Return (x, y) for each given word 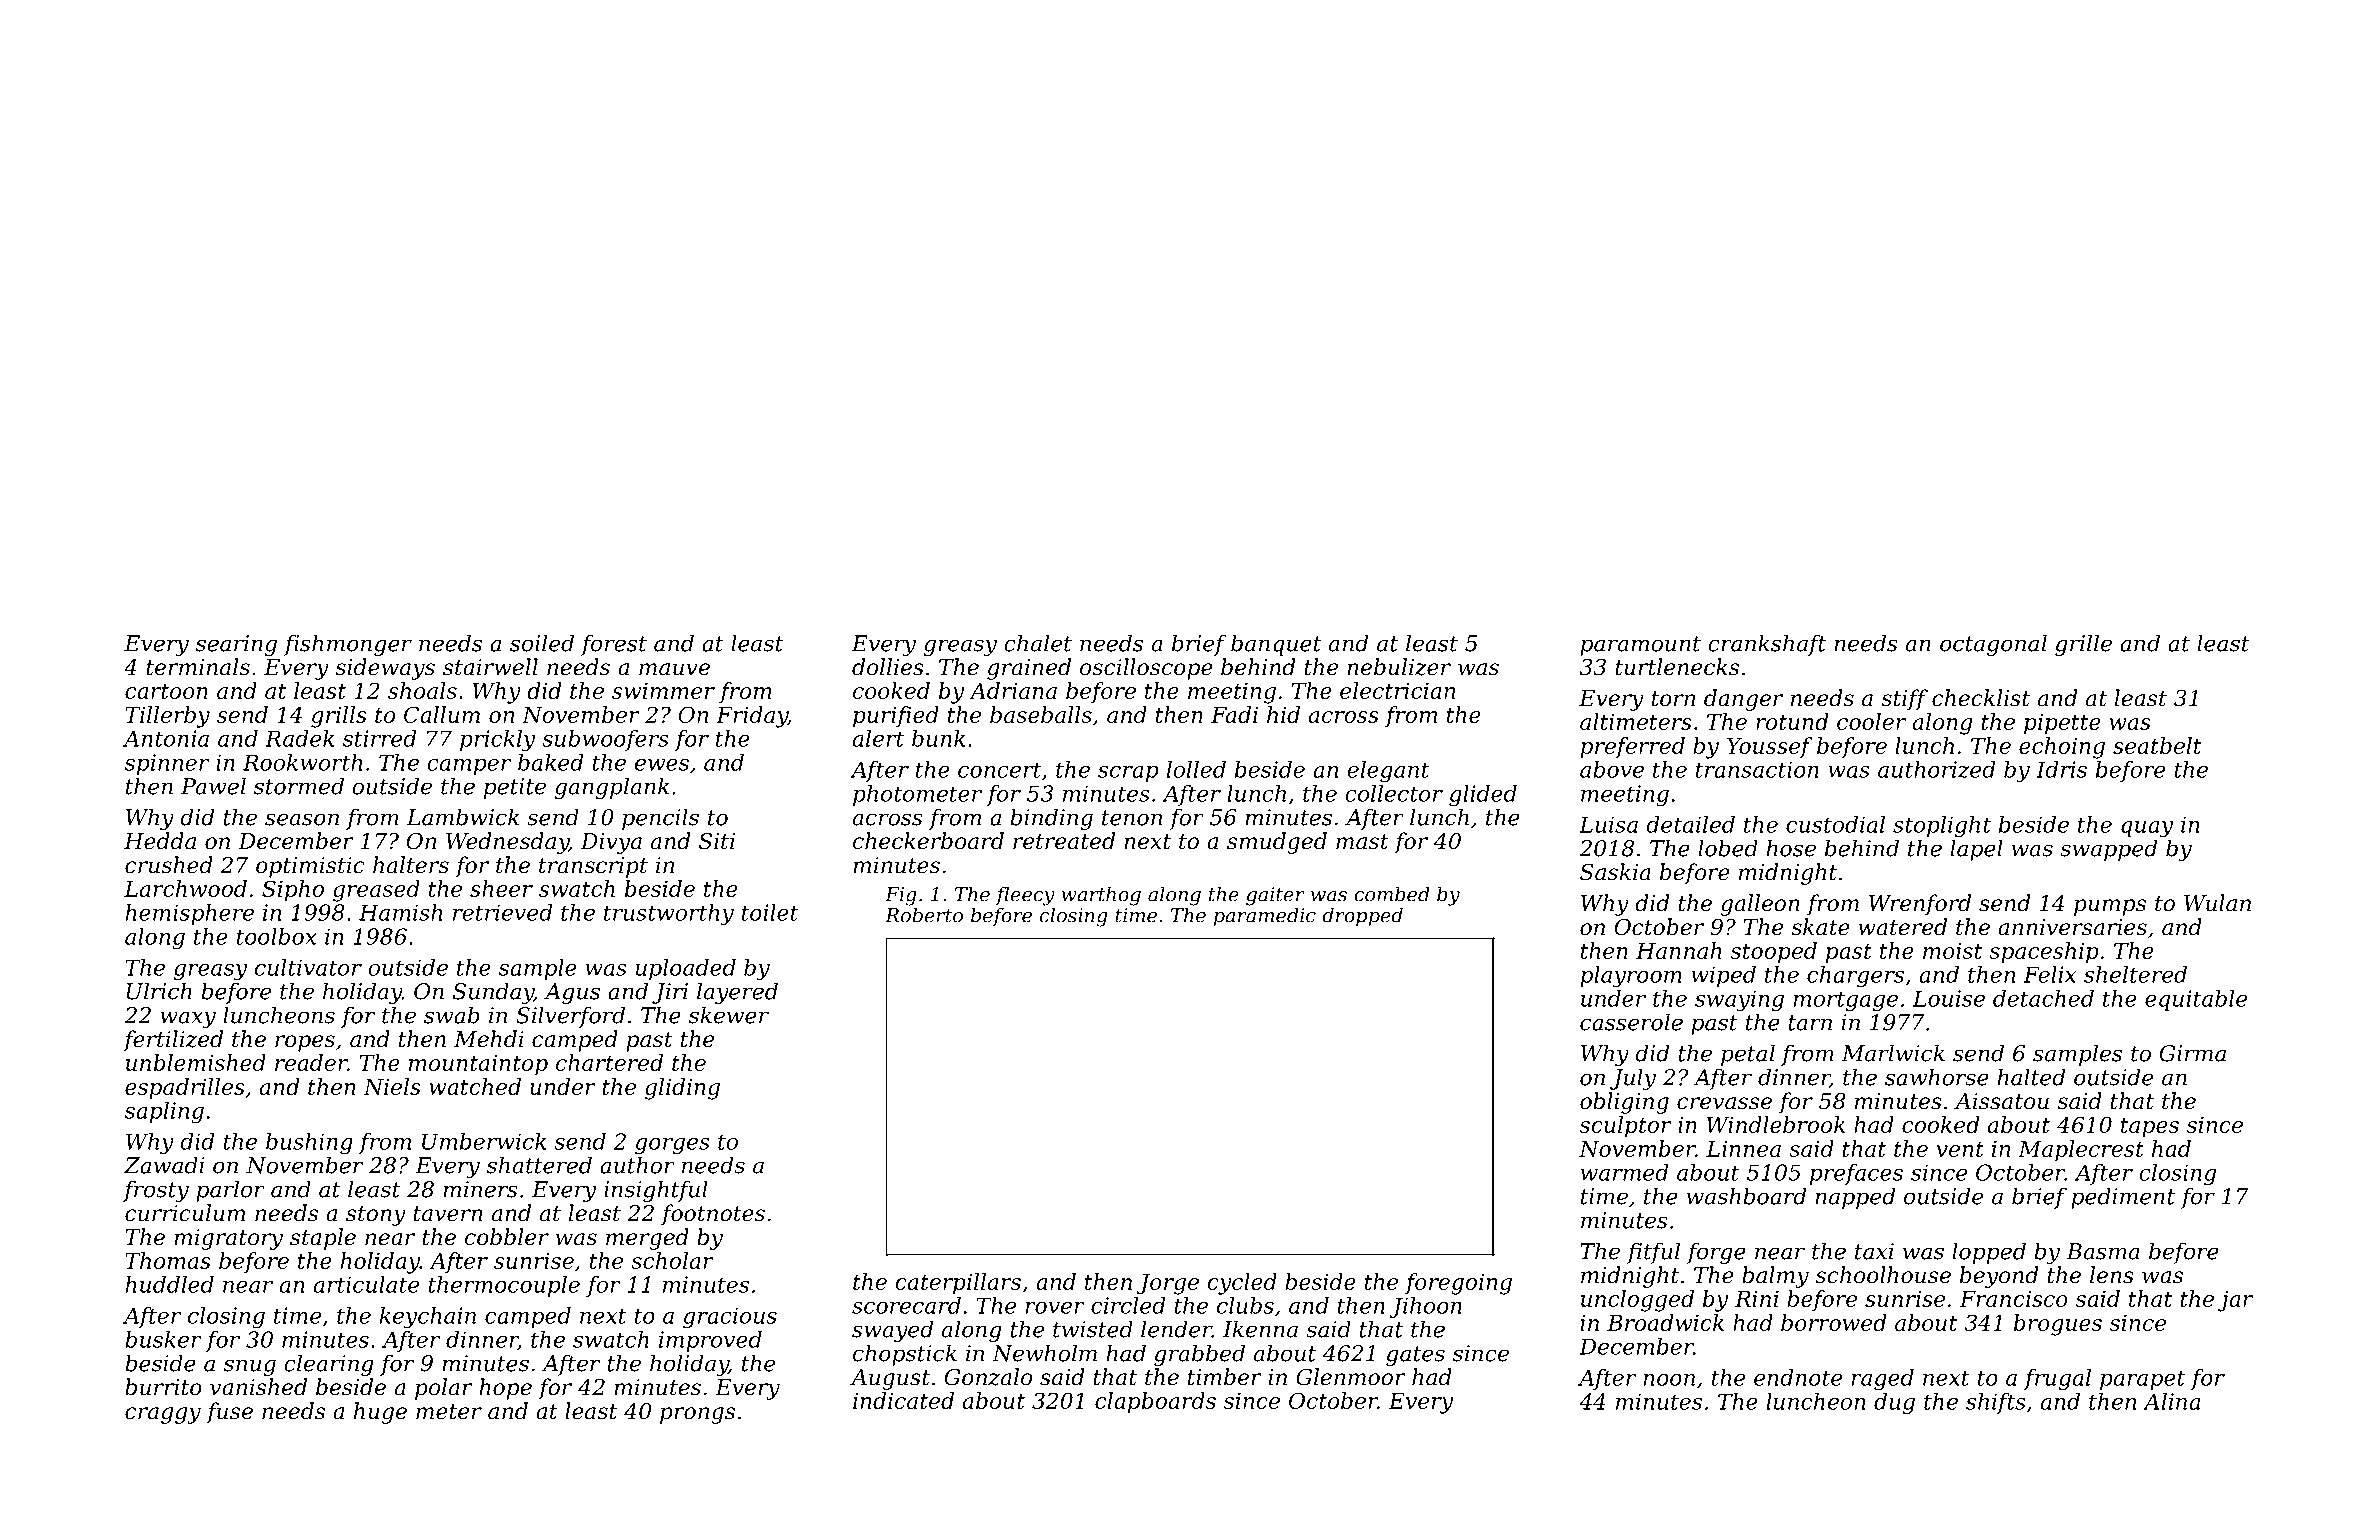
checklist (1981, 698)
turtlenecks (1677, 667)
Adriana (1013, 690)
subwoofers (605, 740)
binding (1051, 819)
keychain (428, 1318)
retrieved (503, 912)
